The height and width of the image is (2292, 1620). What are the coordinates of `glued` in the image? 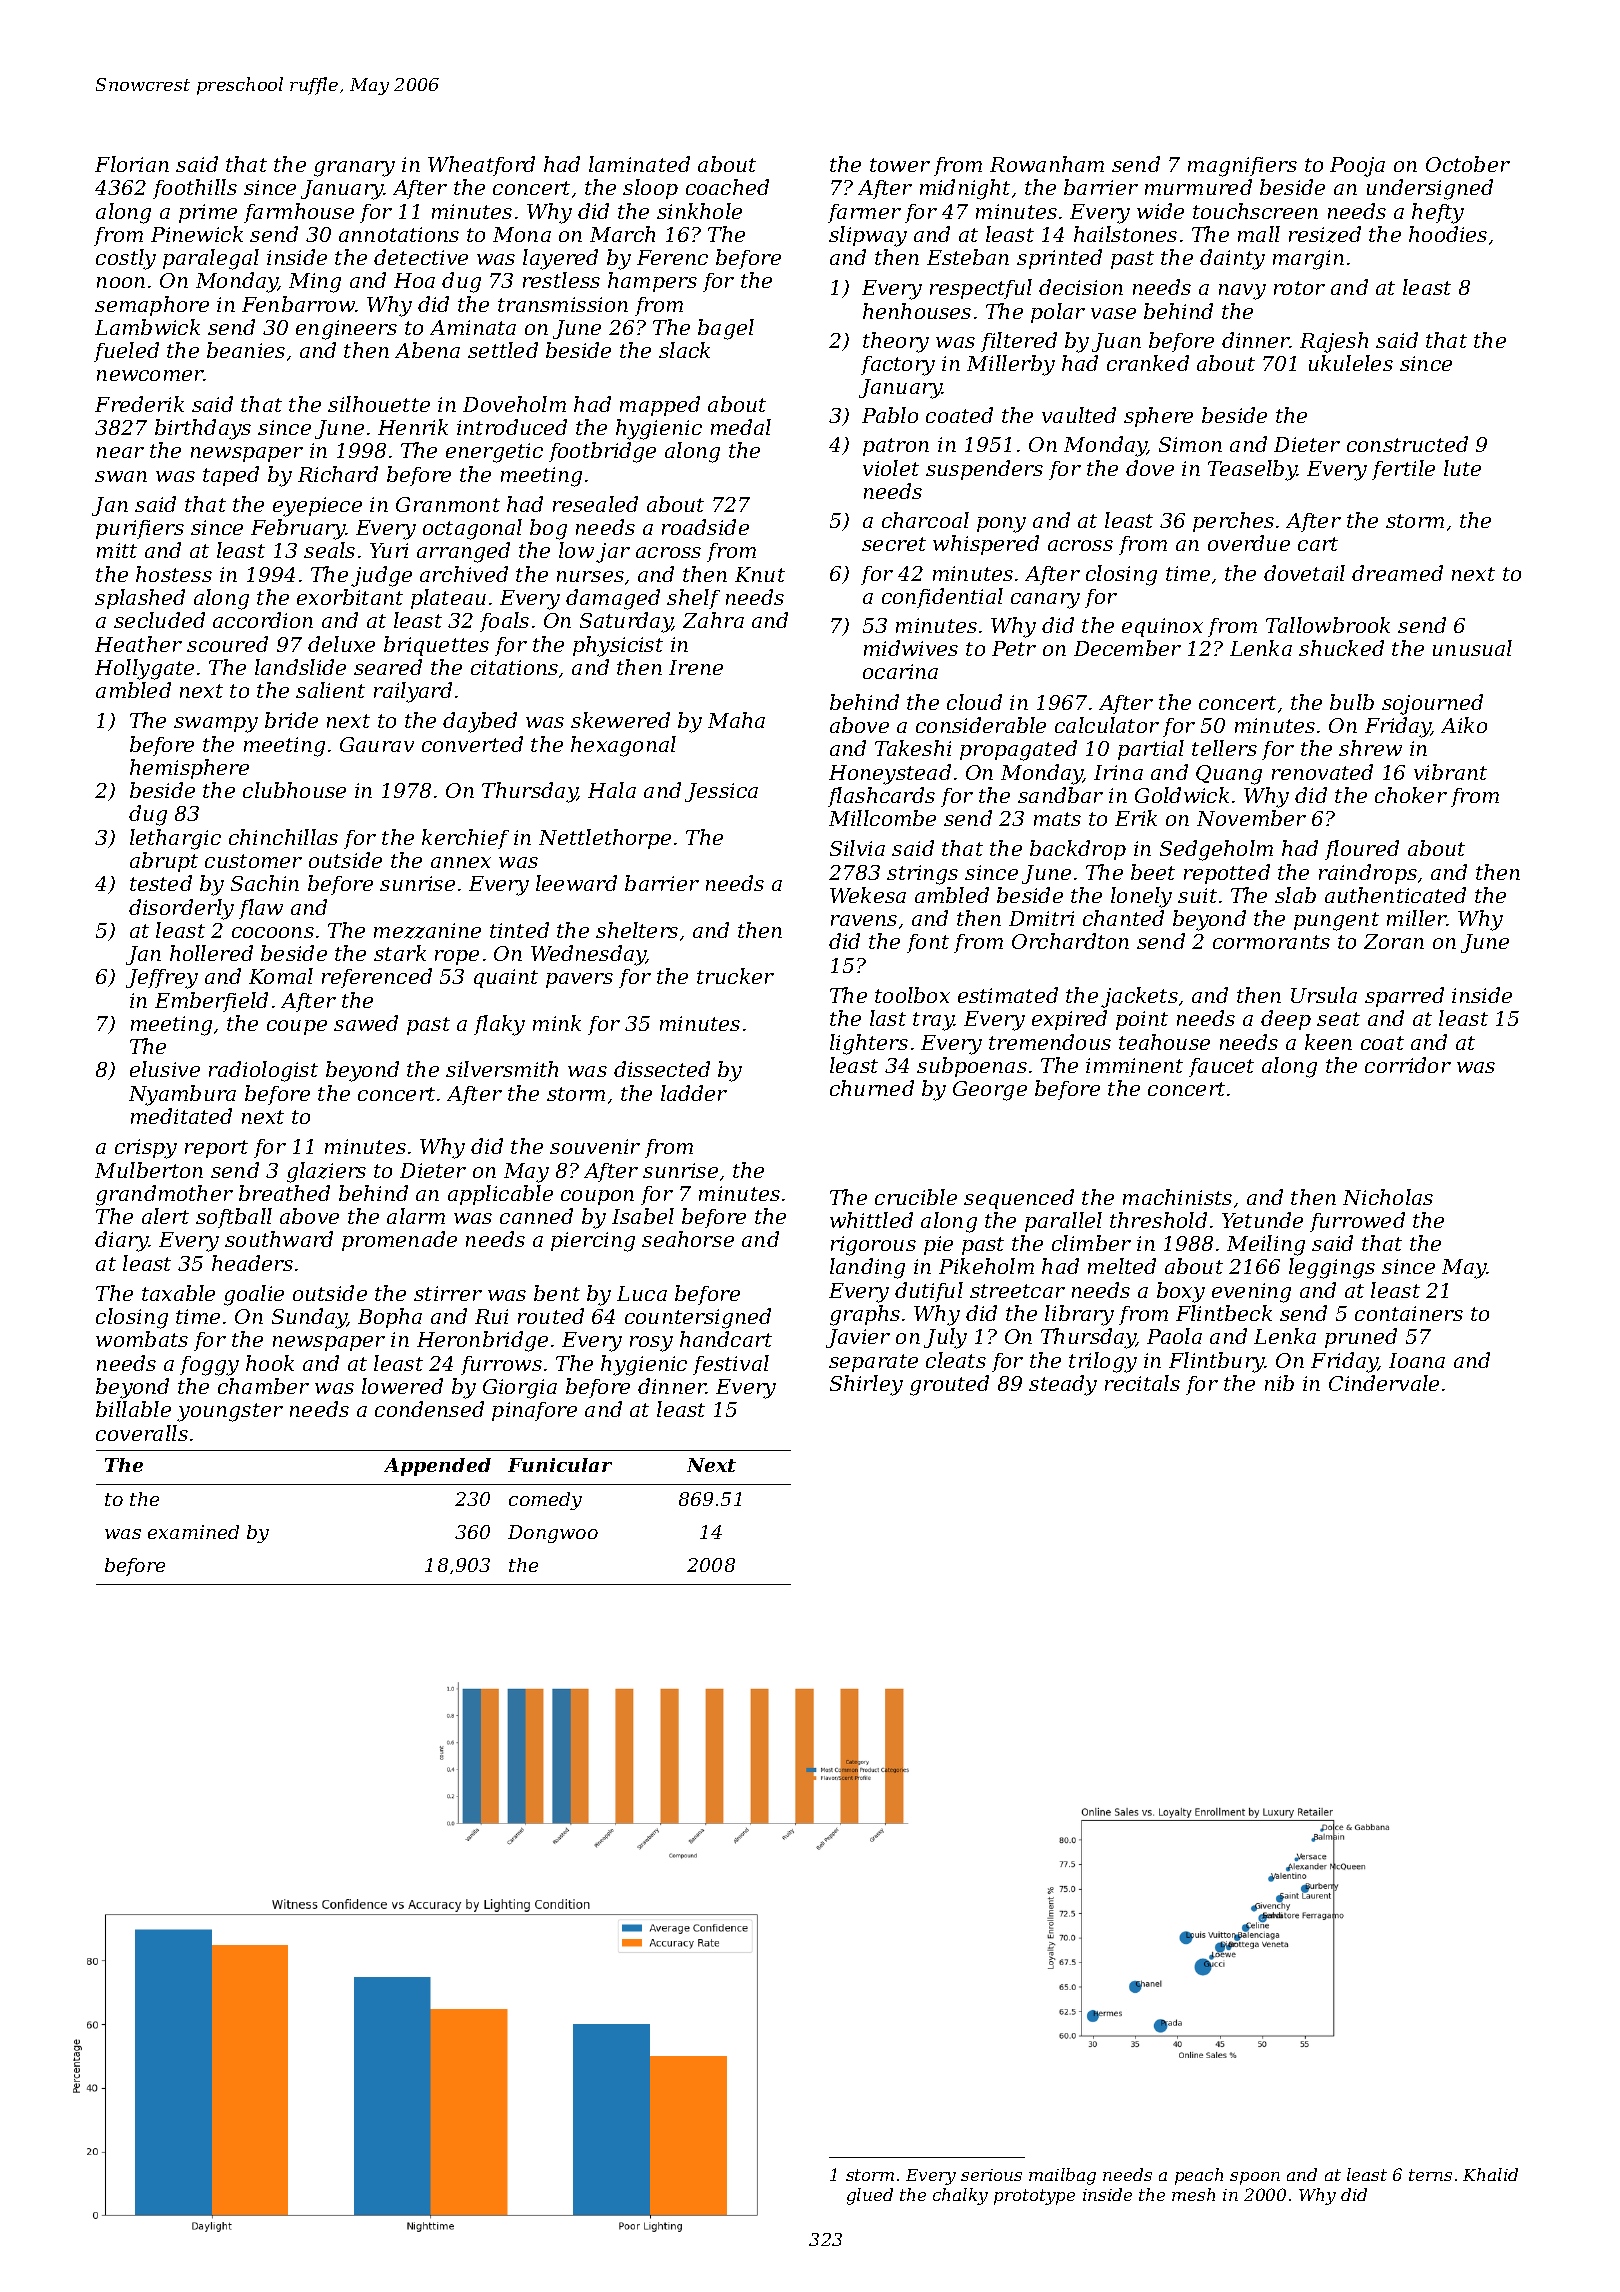 It's located at (870, 2196).
